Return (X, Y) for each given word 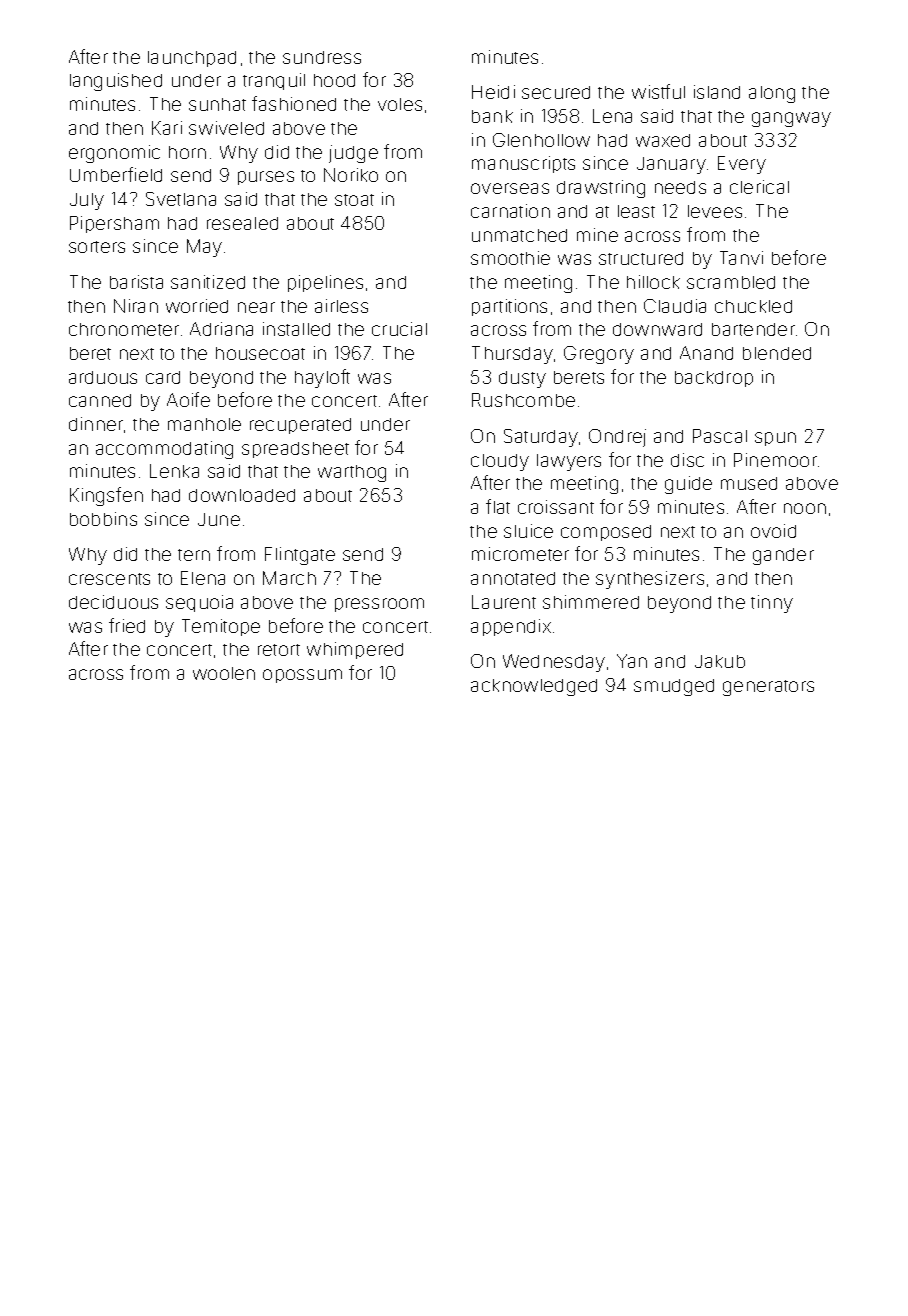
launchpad (192, 59)
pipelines (325, 283)
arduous (103, 377)
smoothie (510, 258)
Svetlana (181, 199)
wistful (658, 91)
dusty (522, 379)
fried (127, 625)
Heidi (493, 92)
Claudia (675, 306)
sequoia (199, 603)
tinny (772, 604)
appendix (511, 627)
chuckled (753, 306)
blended (777, 353)
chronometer (124, 329)
